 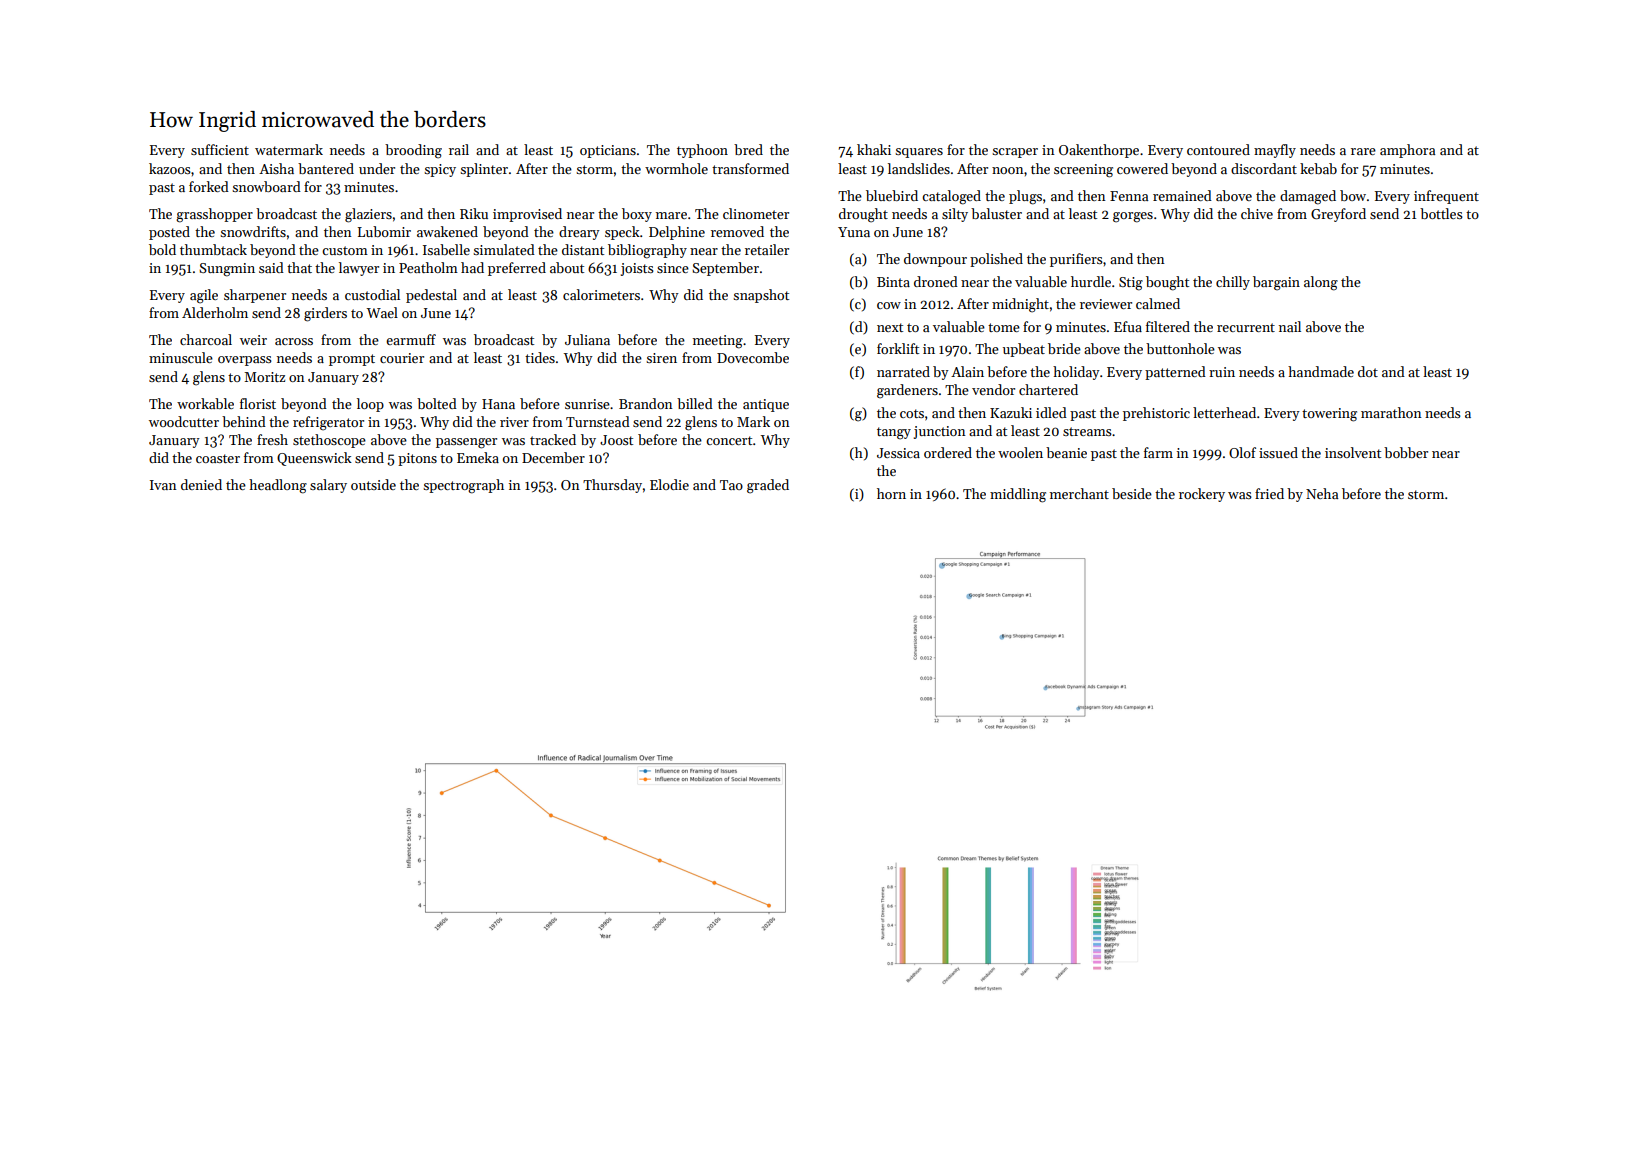 What do you see at coordinates (1308, 197) in the image?
I see `damaged` at bounding box center [1308, 197].
